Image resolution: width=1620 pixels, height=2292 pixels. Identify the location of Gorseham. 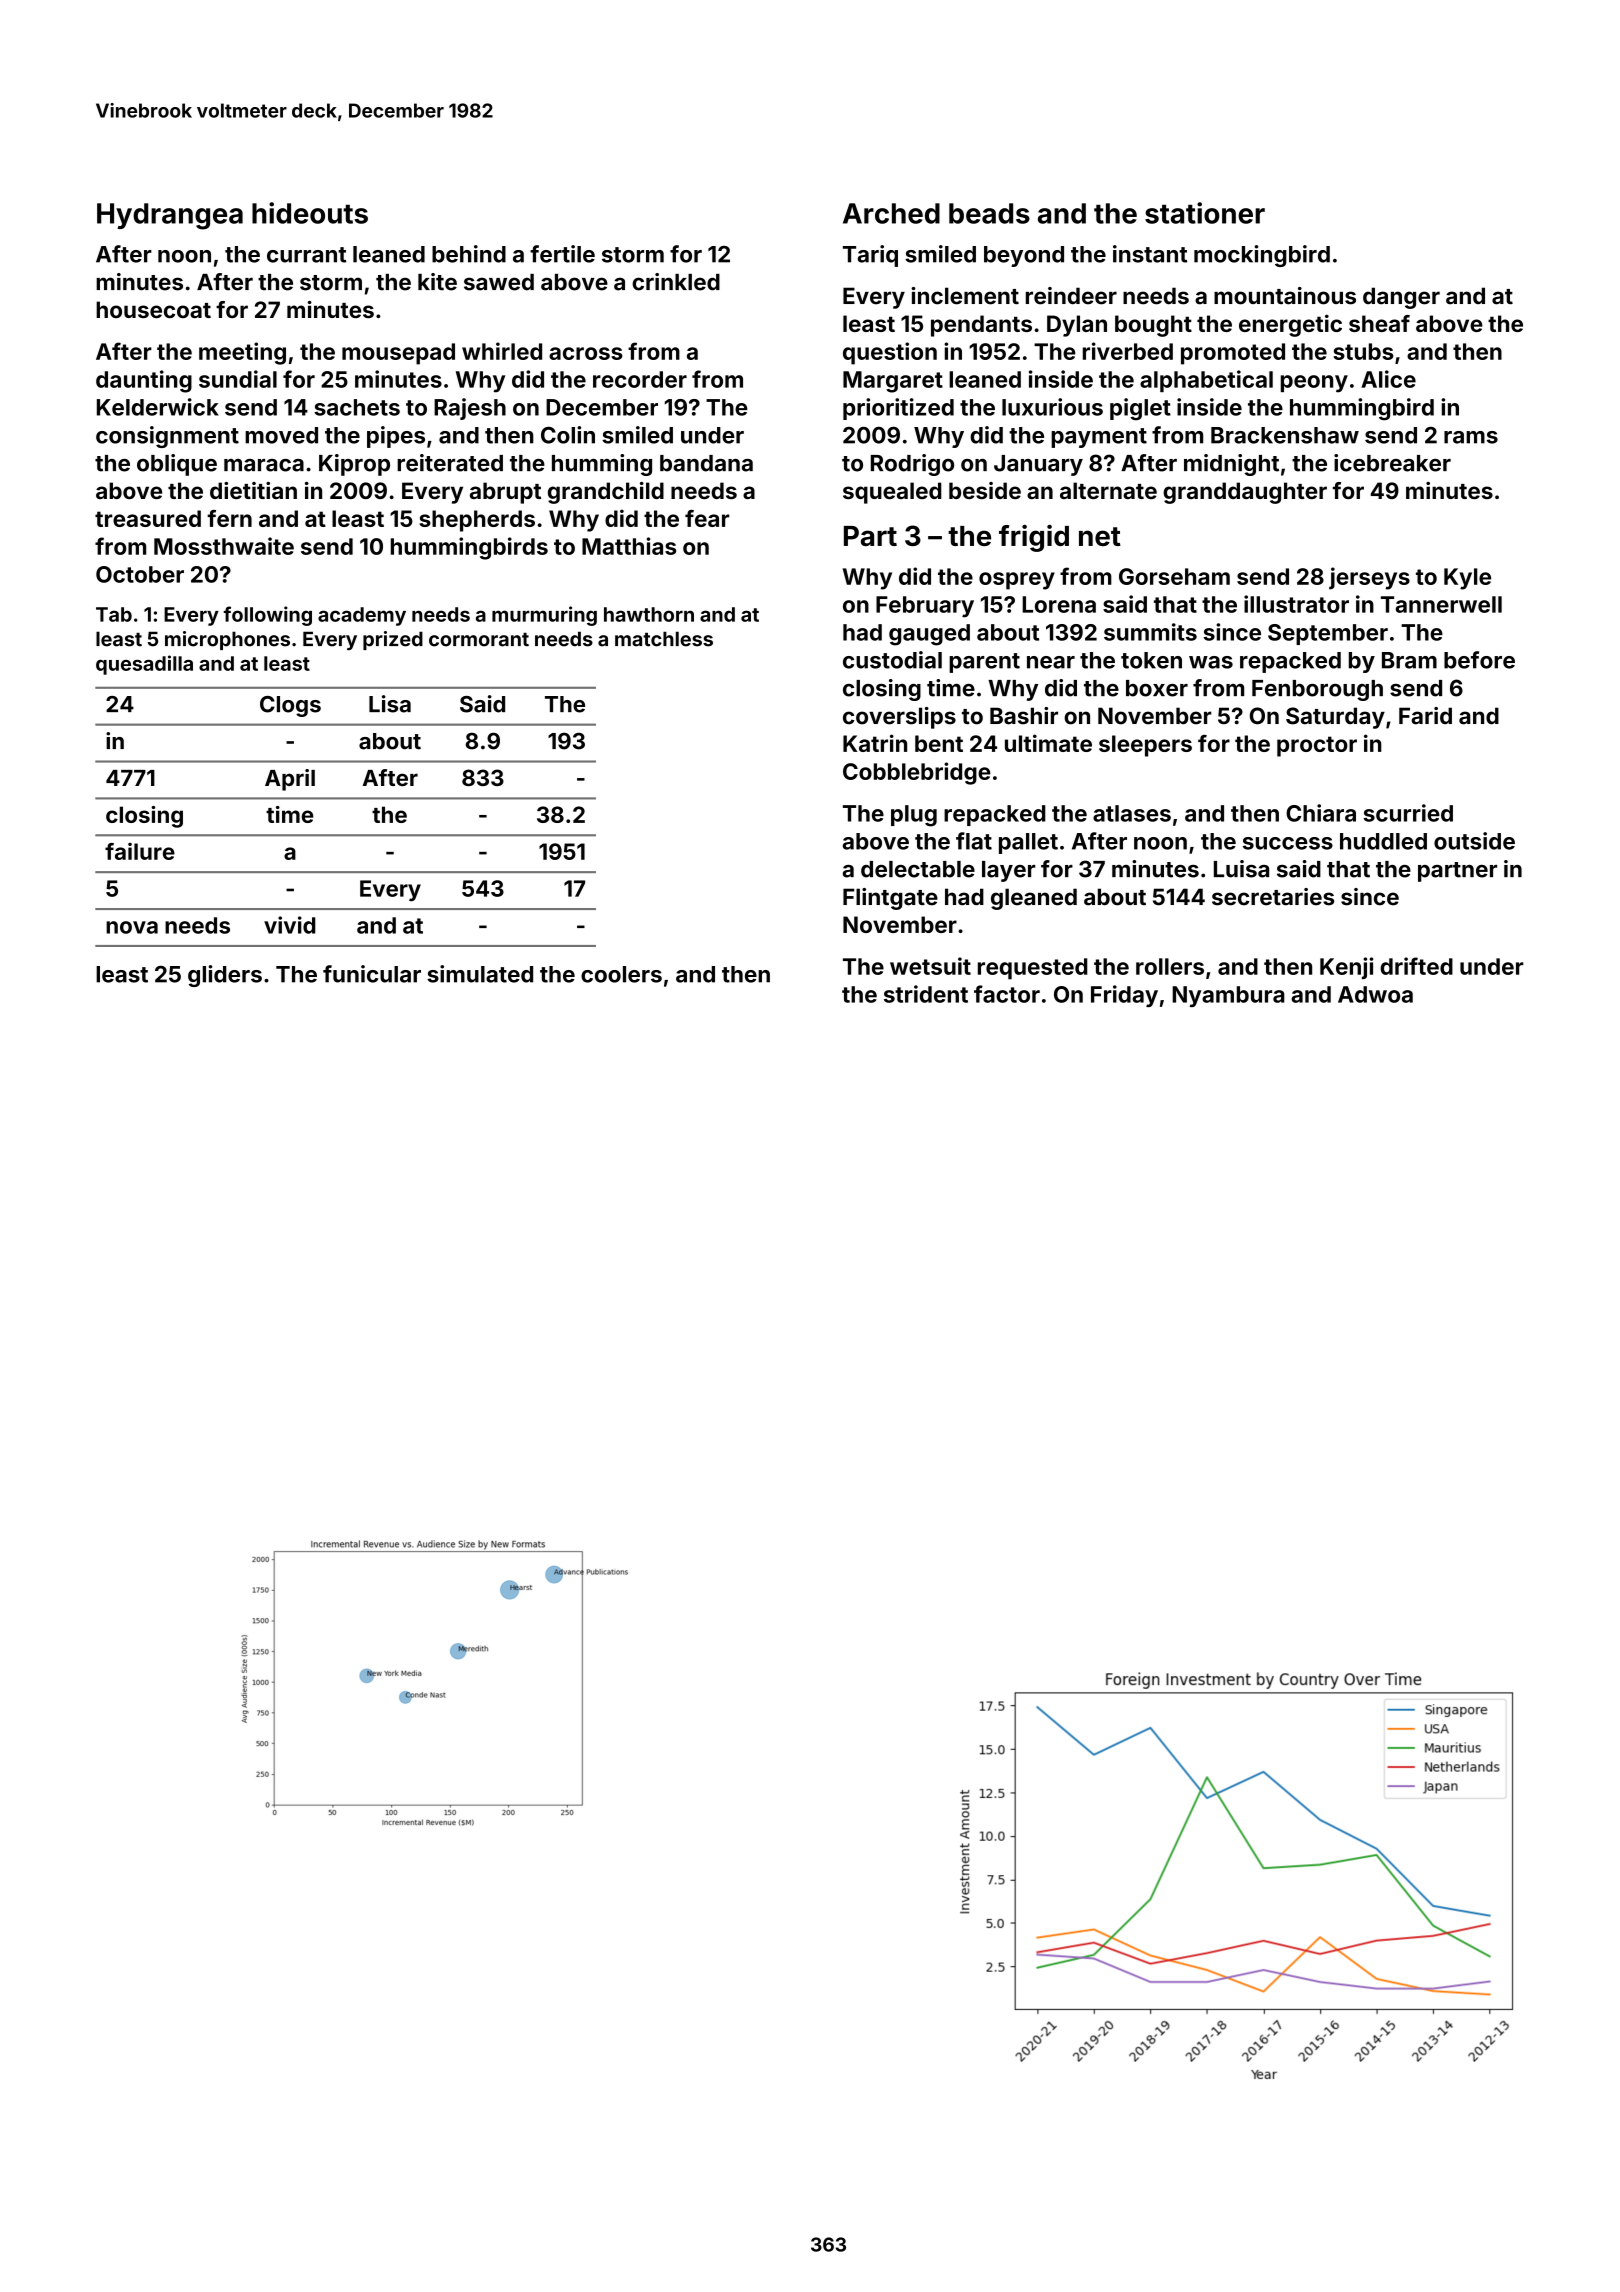
(1174, 576).
